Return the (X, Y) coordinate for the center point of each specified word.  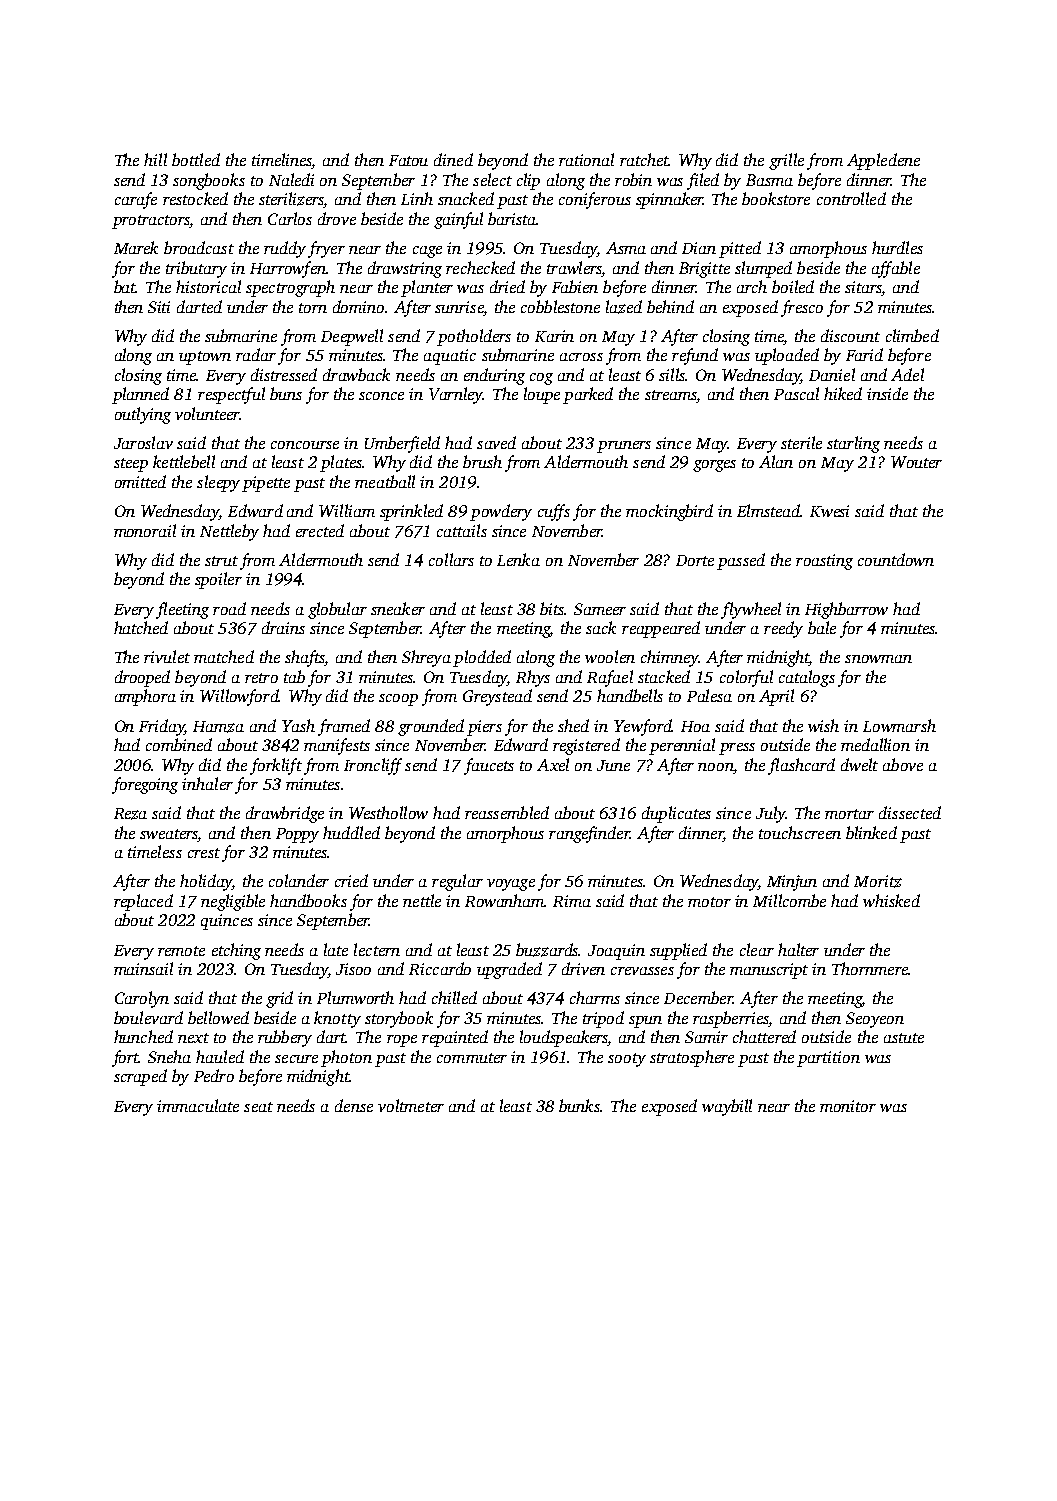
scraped (140, 1077)
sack (601, 627)
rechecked (480, 267)
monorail (145, 530)
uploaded (787, 356)
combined (179, 744)
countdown (896, 559)
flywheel (751, 610)
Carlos (290, 218)
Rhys (533, 678)
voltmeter (411, 1105)
